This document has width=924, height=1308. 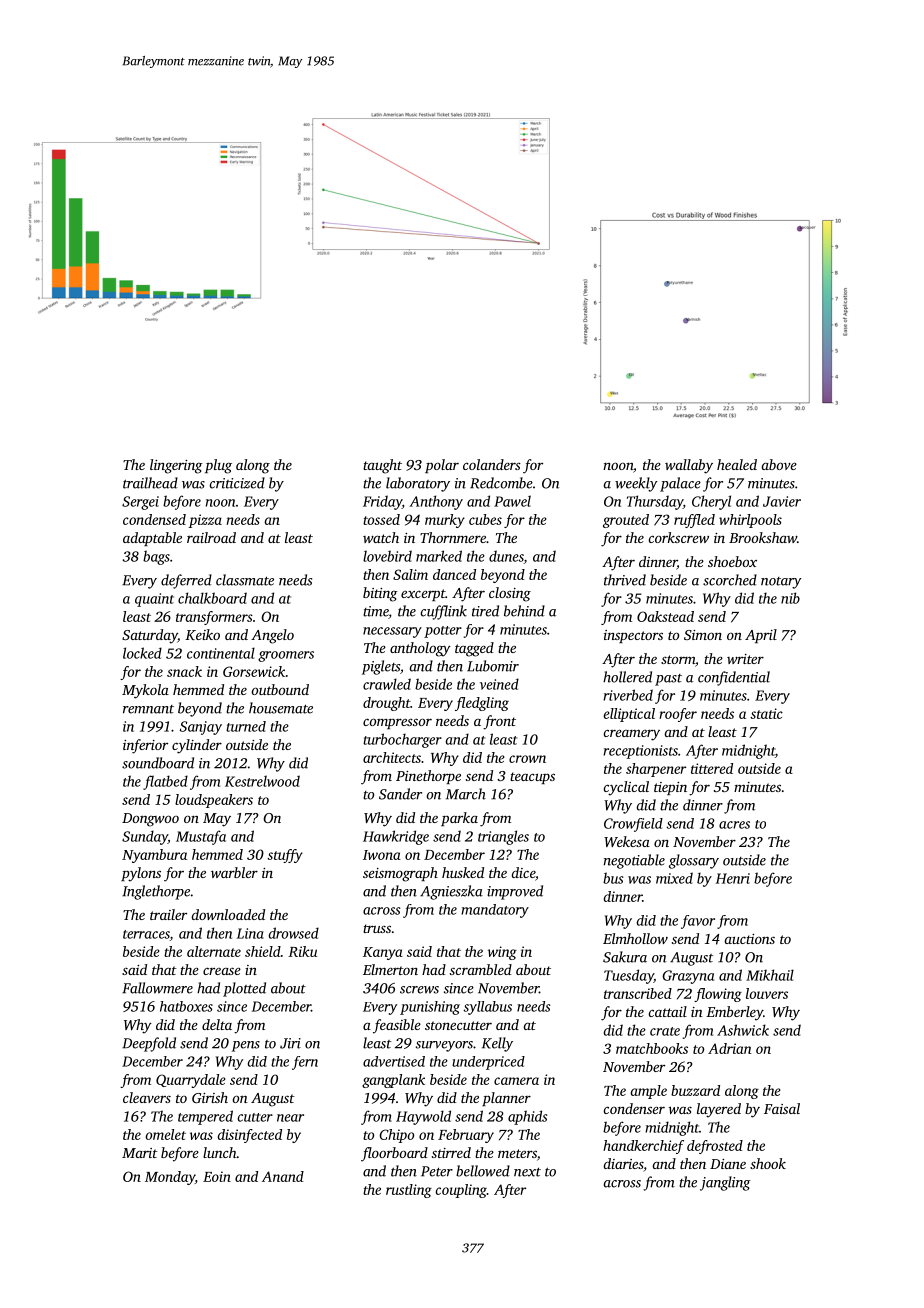 I want to click on cattail, so click(x=667, y=1011).
